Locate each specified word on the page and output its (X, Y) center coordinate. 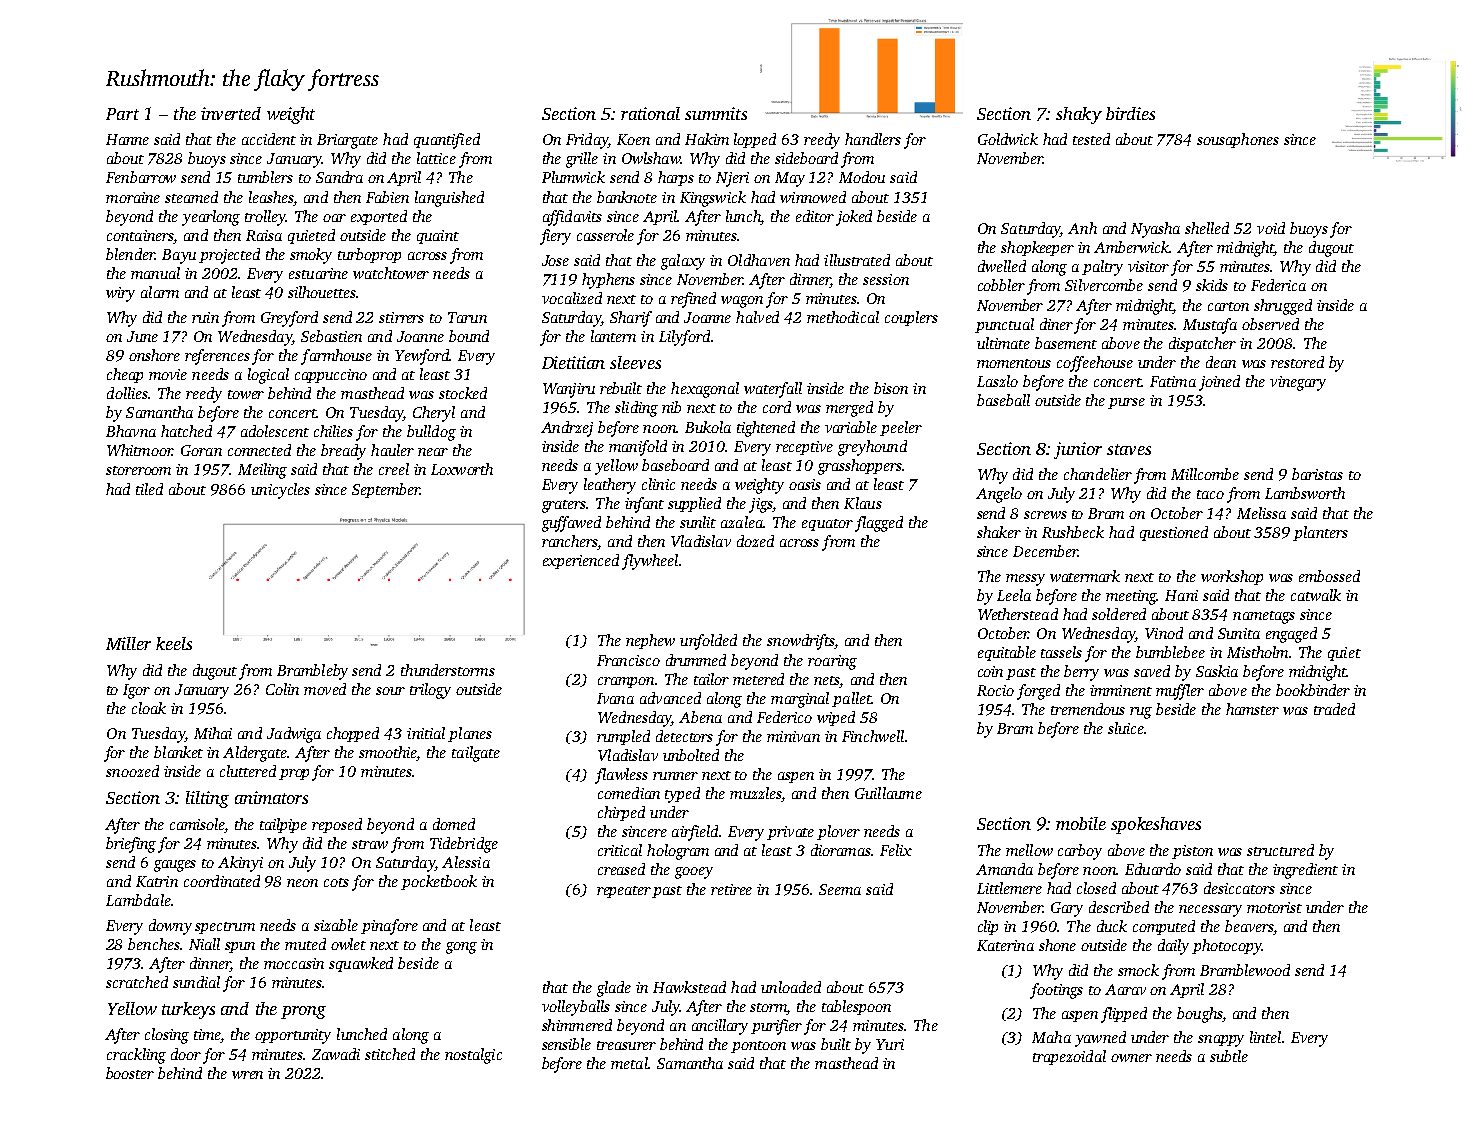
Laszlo (997, 381)
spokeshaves (1156, 825)
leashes (271, 197)
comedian (629, 793)
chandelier (1098, 474)
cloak (149, 708)
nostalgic (473, 1056)
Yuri (890, 1044)
